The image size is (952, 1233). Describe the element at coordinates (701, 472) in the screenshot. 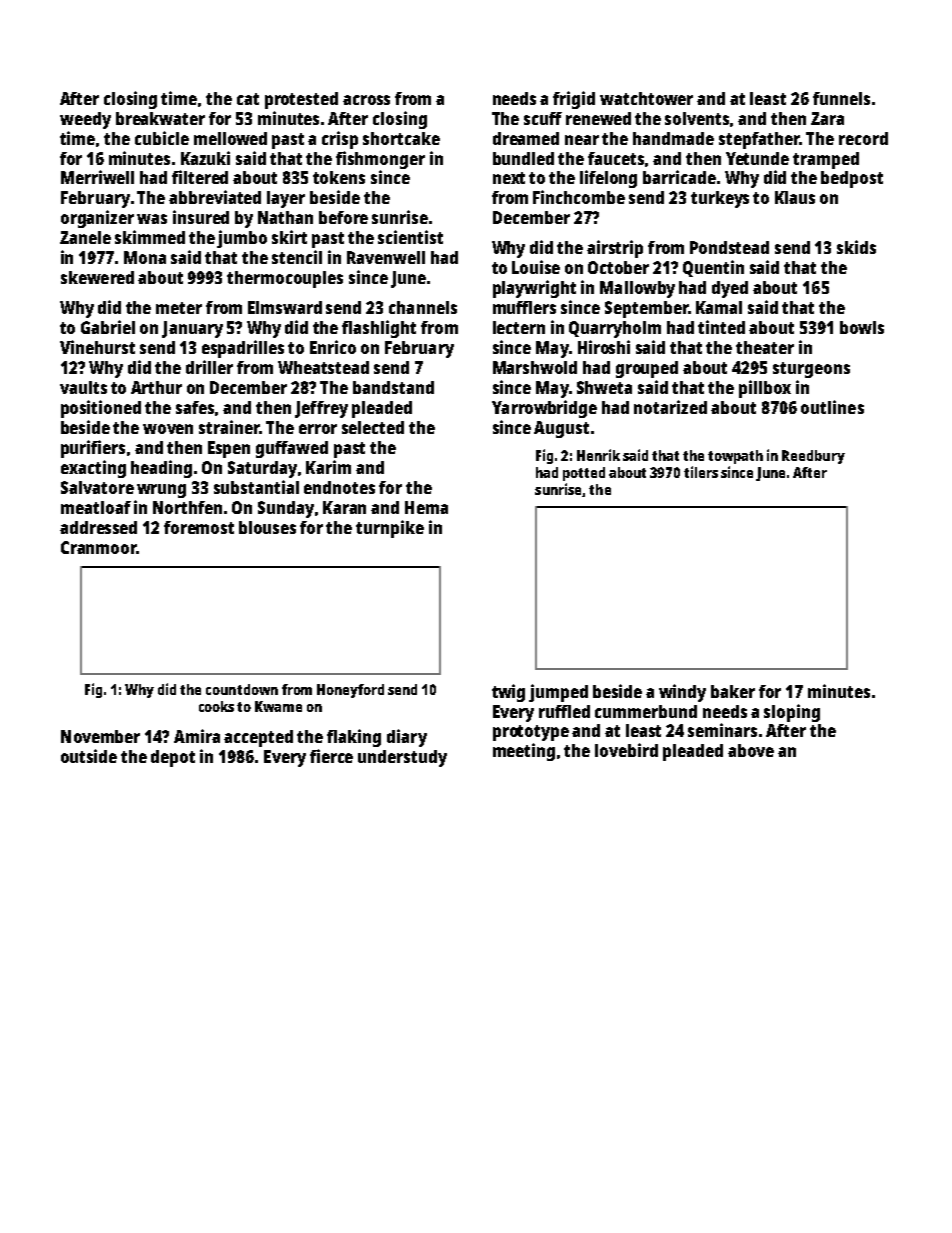

I see `tilers` at that location.
